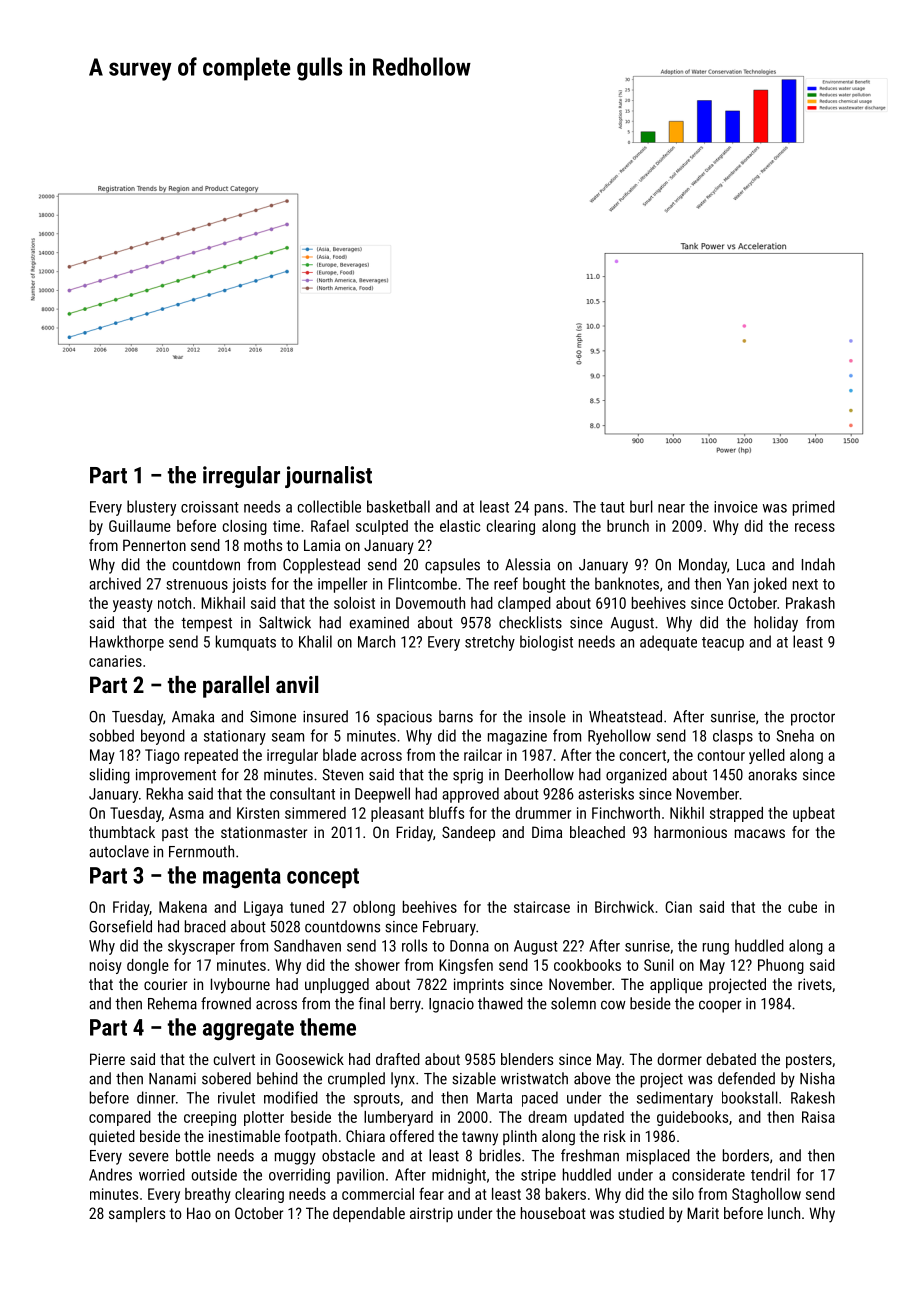 The height and width of the screenshot is (1308, 924). I want to click on invoice, so click(736, 507).
